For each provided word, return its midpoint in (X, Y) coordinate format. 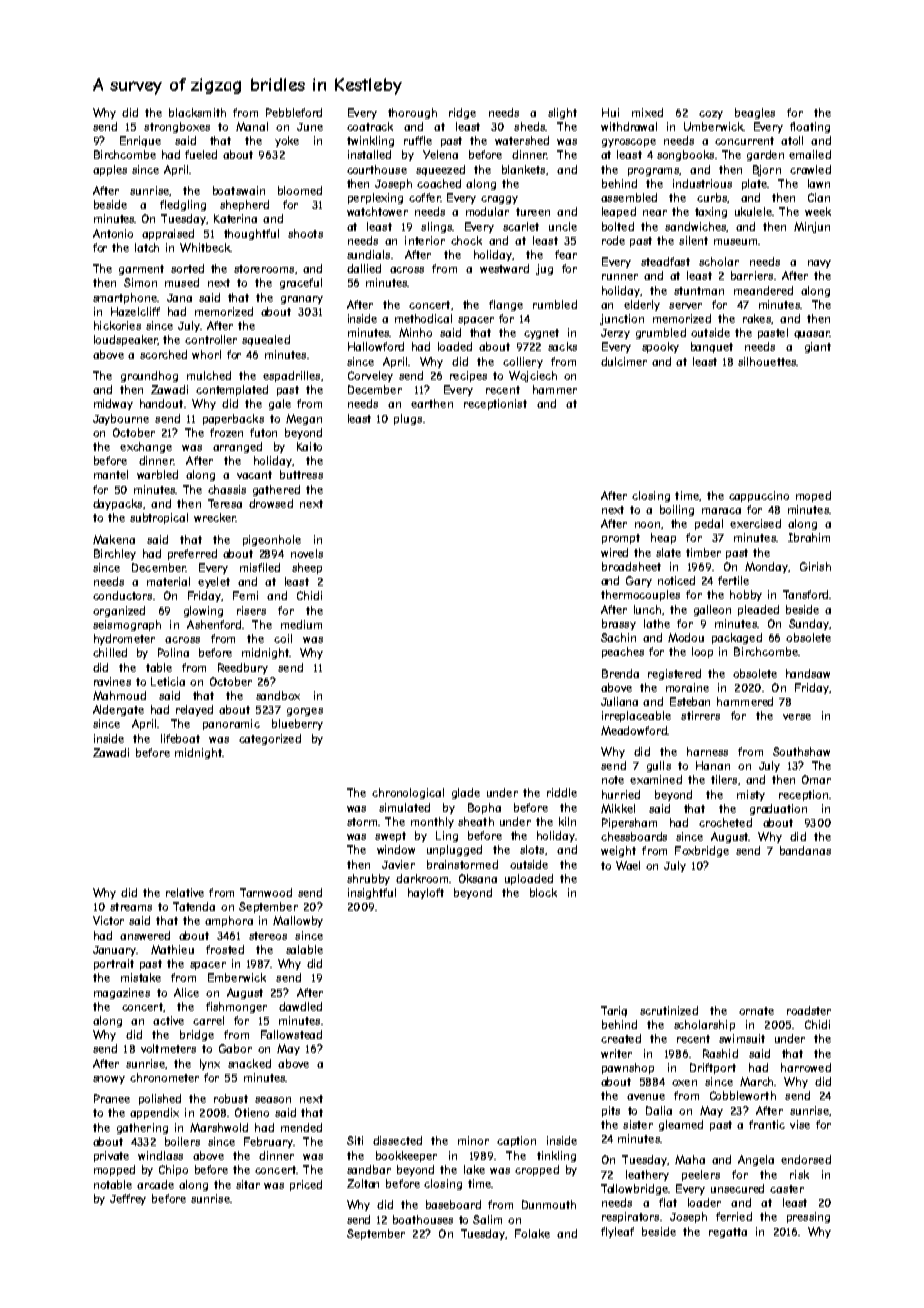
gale (280, 404)
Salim (487, 1219)
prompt (621, 539)
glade (466, 793)
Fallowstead (291, 1034)
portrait (114, 964)
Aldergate (118, 710)
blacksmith (197, 112)
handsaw (808, 673)
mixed (647, 112)
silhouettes (767, 361)
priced (306, 1185)
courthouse (377, 169)
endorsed (806, 1159)
